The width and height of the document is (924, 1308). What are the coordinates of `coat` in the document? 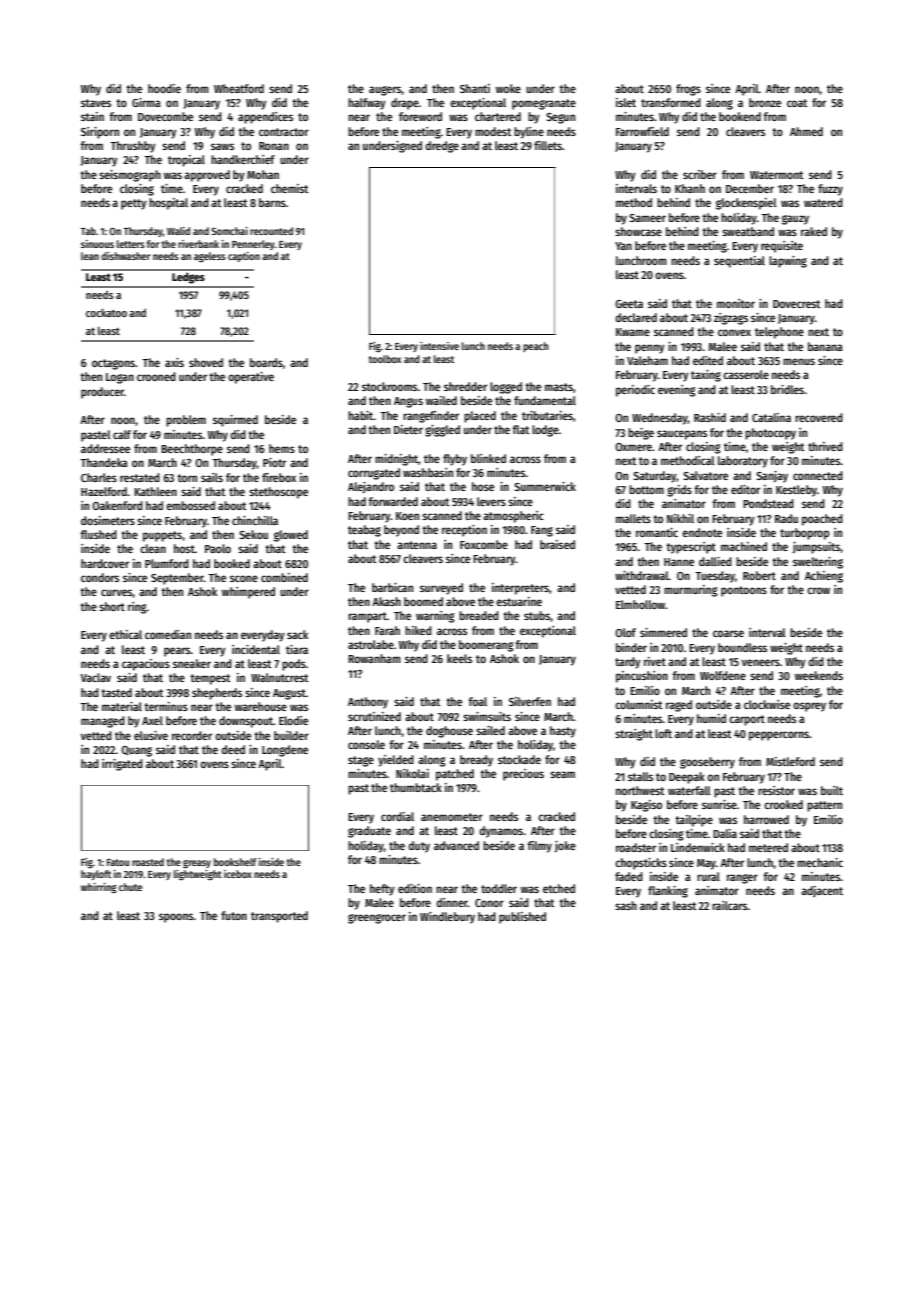 It's located at (797, 103).
